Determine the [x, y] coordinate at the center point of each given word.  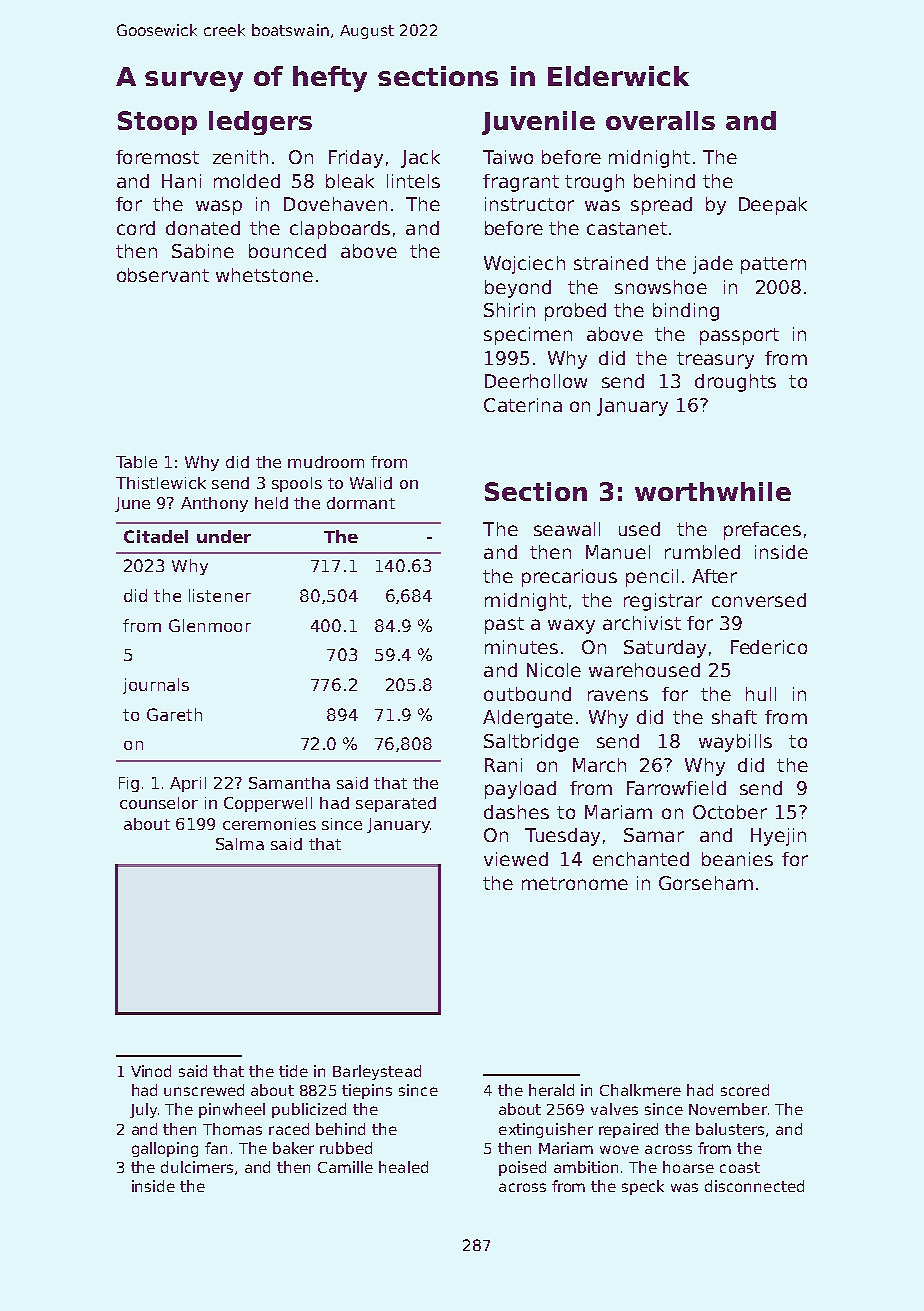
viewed [516, 859]
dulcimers [197, 1167]
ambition [586, 1167]
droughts [735, 383]
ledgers [260, 123]
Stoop [157, 123]
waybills [735, 743]
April [188, 784]
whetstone [264, 275]
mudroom [326, 462]
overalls [660, 120]
